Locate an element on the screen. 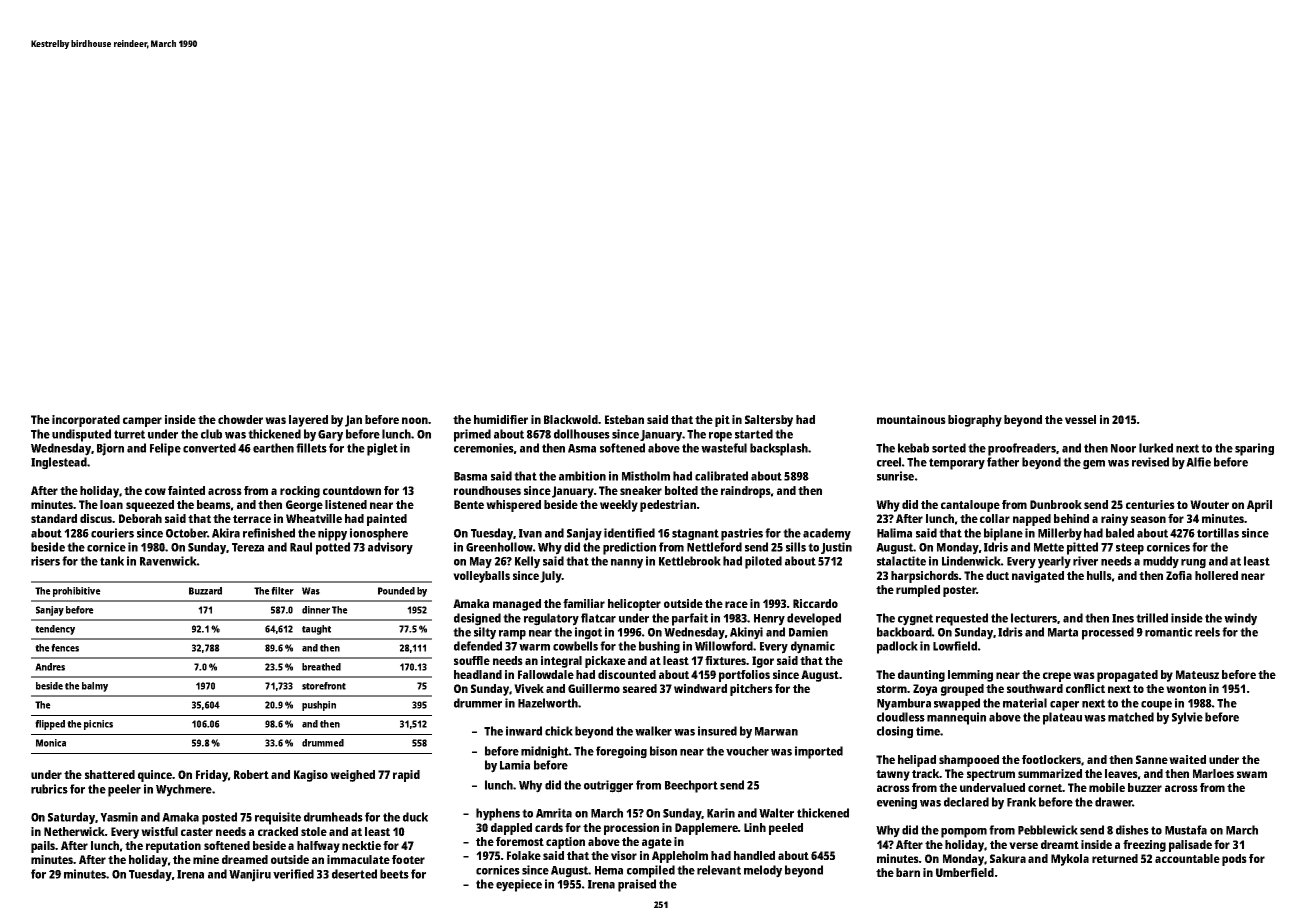 The height and width of the screenshot is (924, 1308). painted is located at coordinates (387, 520).
